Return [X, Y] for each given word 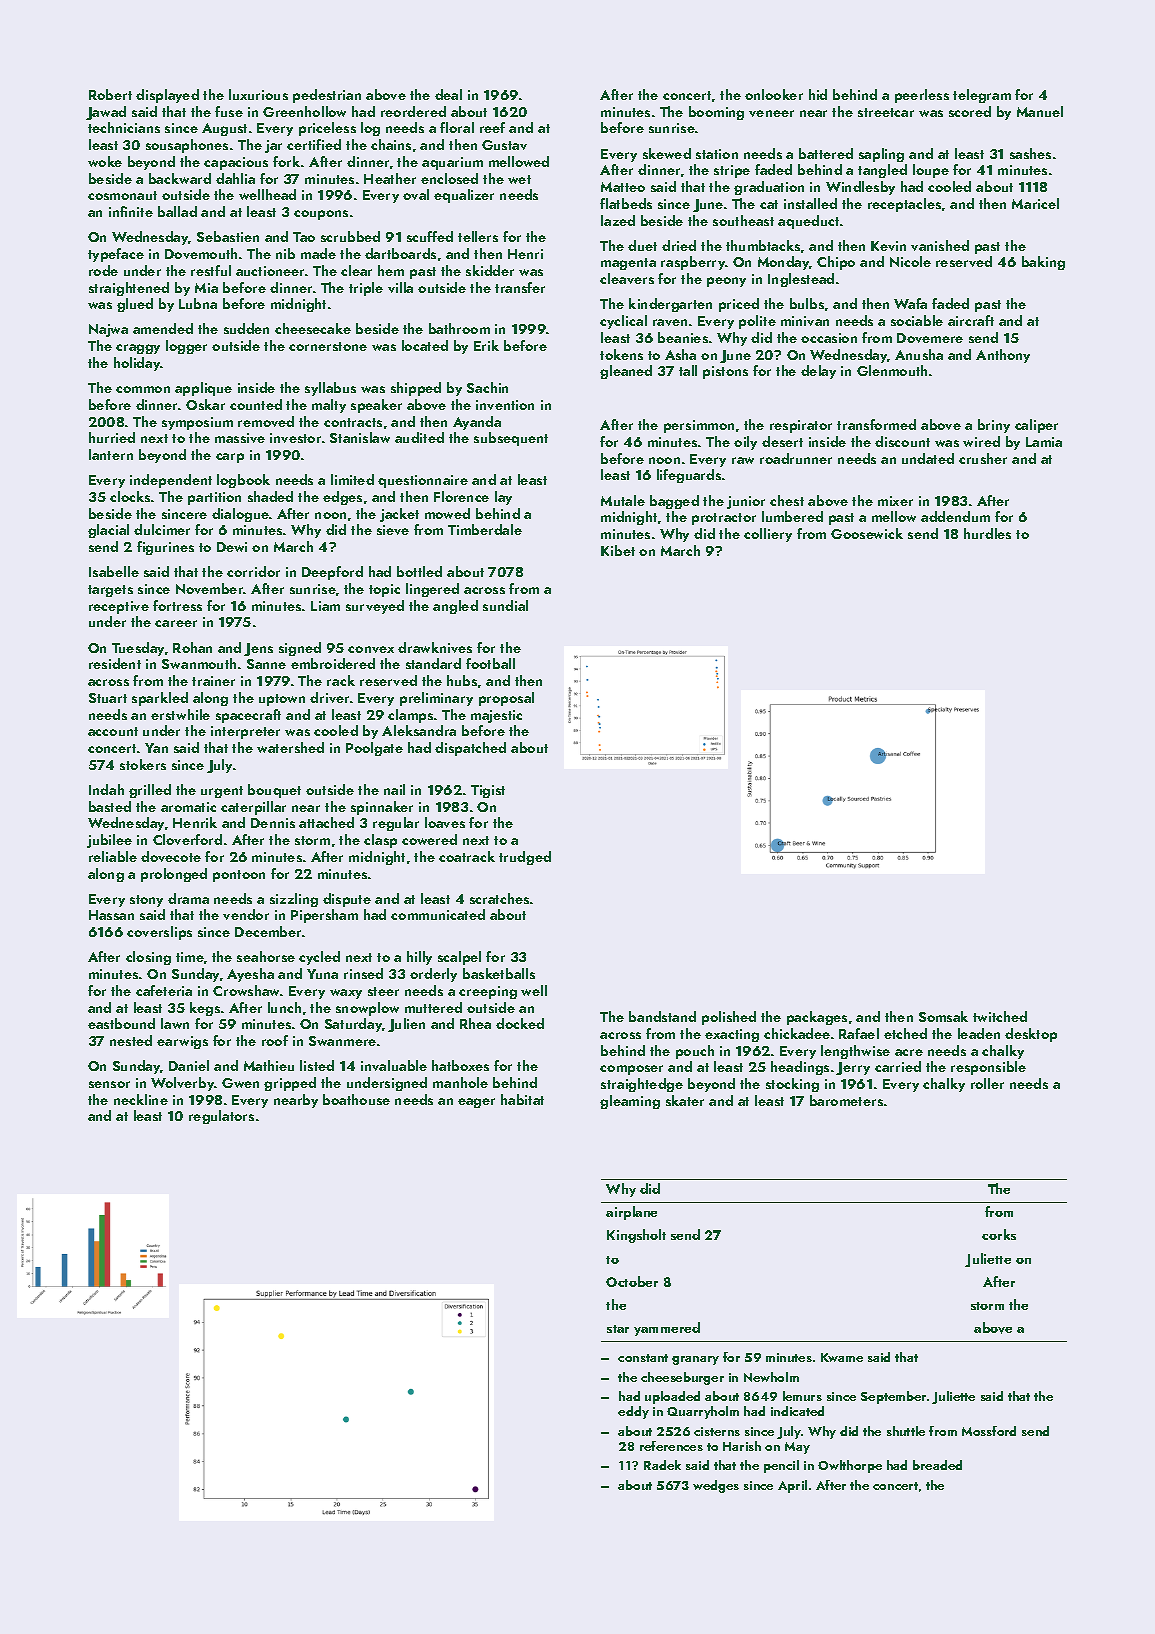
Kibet [618, 550]
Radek [662, 1465]
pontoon [239, 876]
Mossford [989, 1431]
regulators [221, 1117]
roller [987, 1083]
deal [448, 94]
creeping [488, 992]
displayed [167, 96]
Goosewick [867, 533]
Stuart [108, 698]
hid [818, 94]
